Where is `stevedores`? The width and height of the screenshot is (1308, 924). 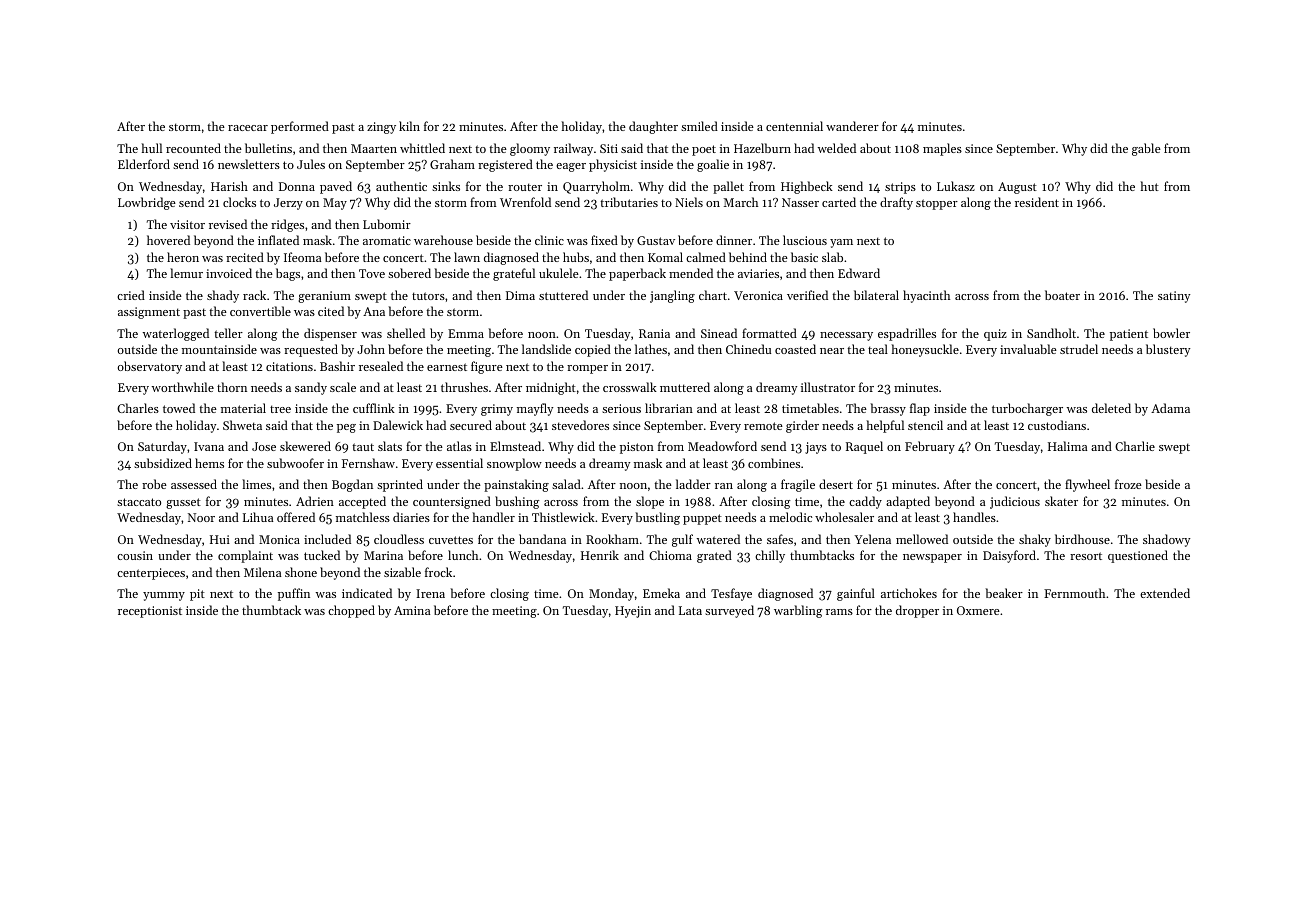 stevedores is located at coordinates (580, 425).
